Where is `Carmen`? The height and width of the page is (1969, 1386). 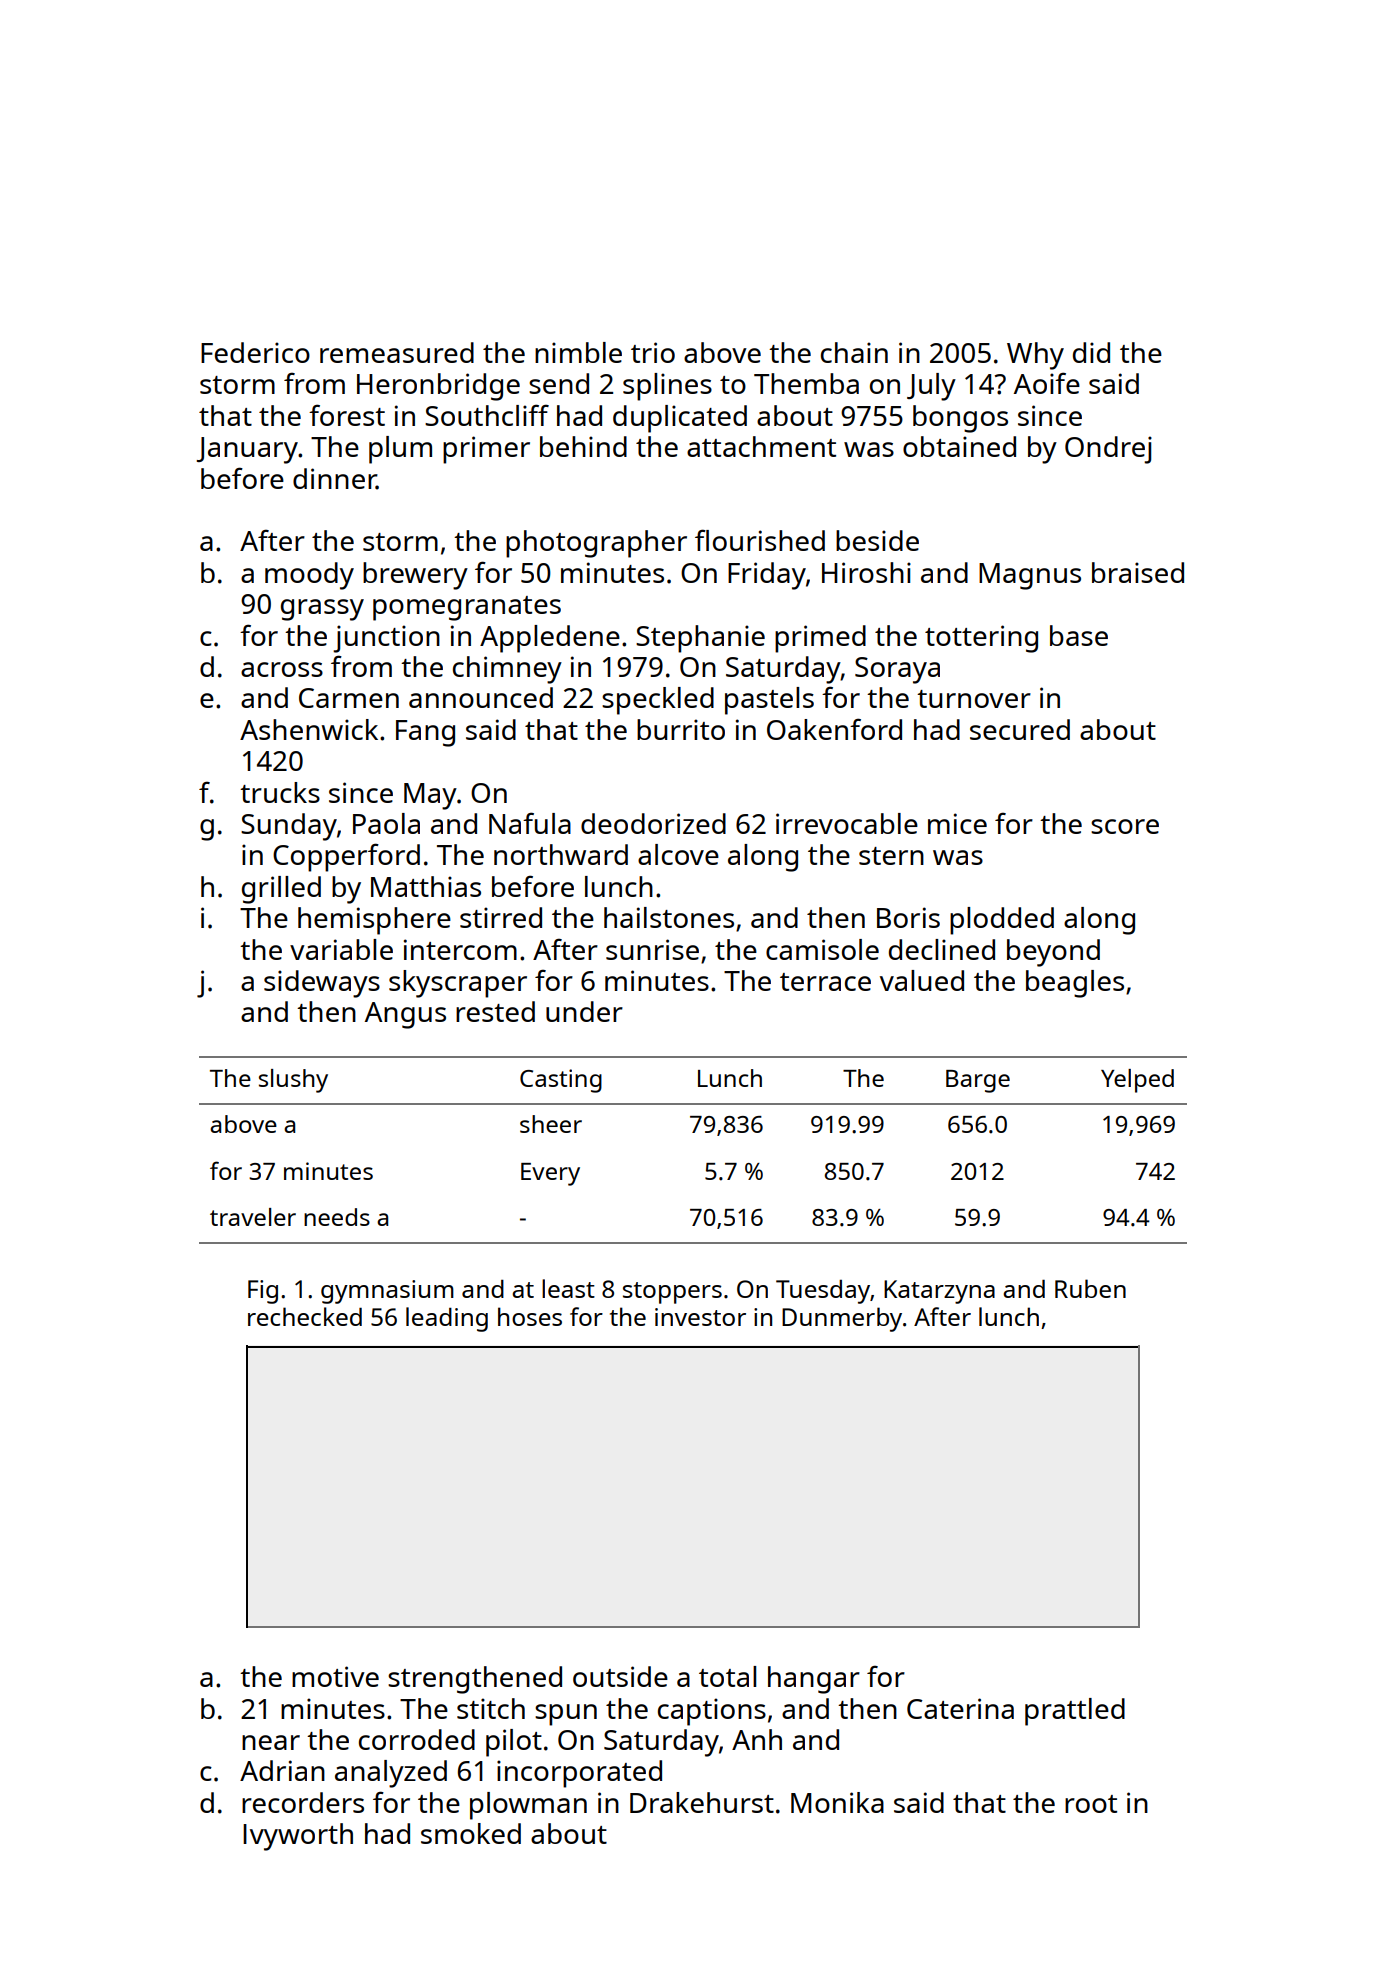 Carmen is located at coordinates (349, 698).
